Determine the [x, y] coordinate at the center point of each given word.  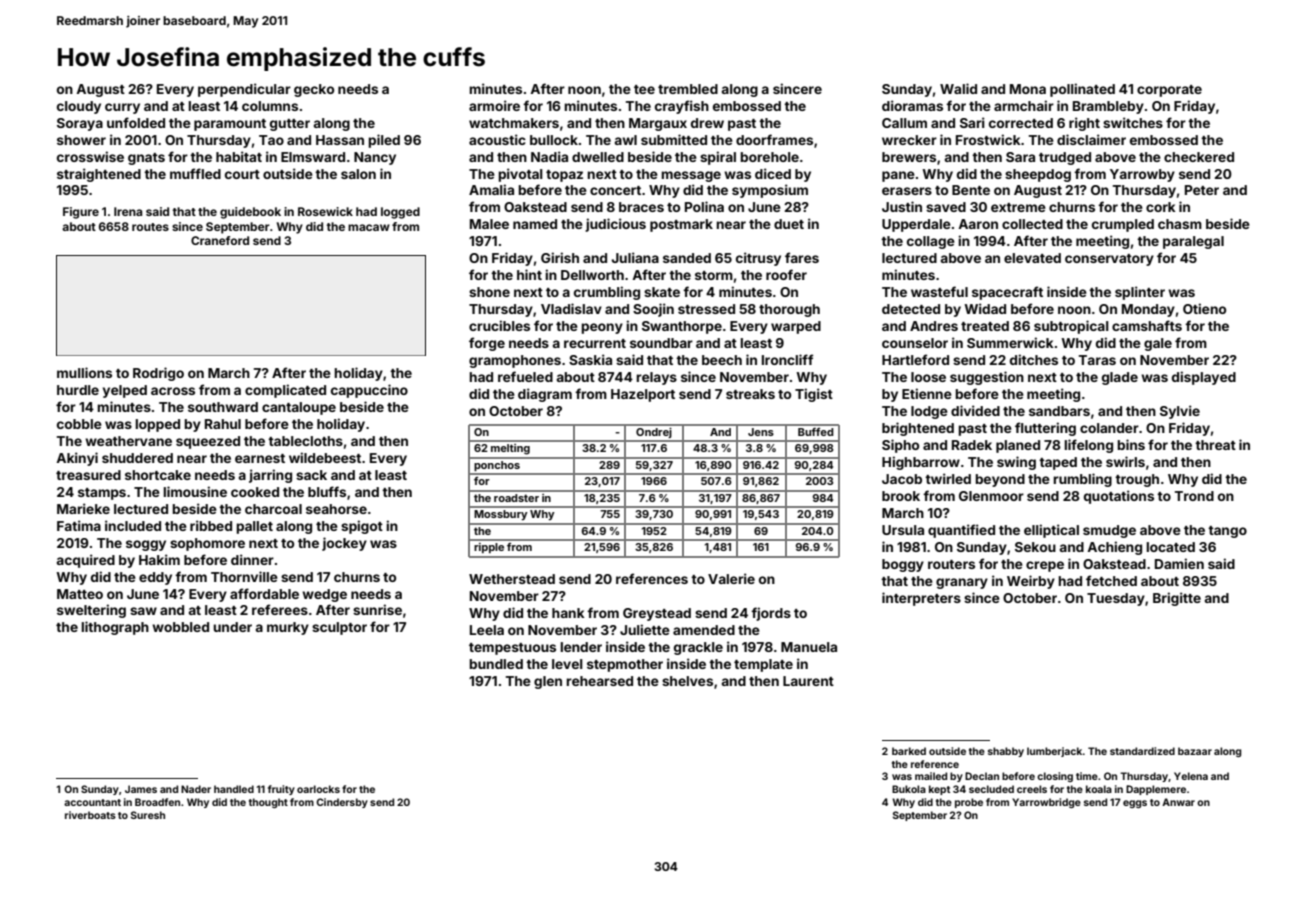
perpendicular [244, 90]
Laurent [808, 681]
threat [1215, 445]
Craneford [220, 240]
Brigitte [1177, 599]
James [141, 789]
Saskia [590, 359]
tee [644, 89]
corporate [1169, 91]
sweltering [91, 611]
